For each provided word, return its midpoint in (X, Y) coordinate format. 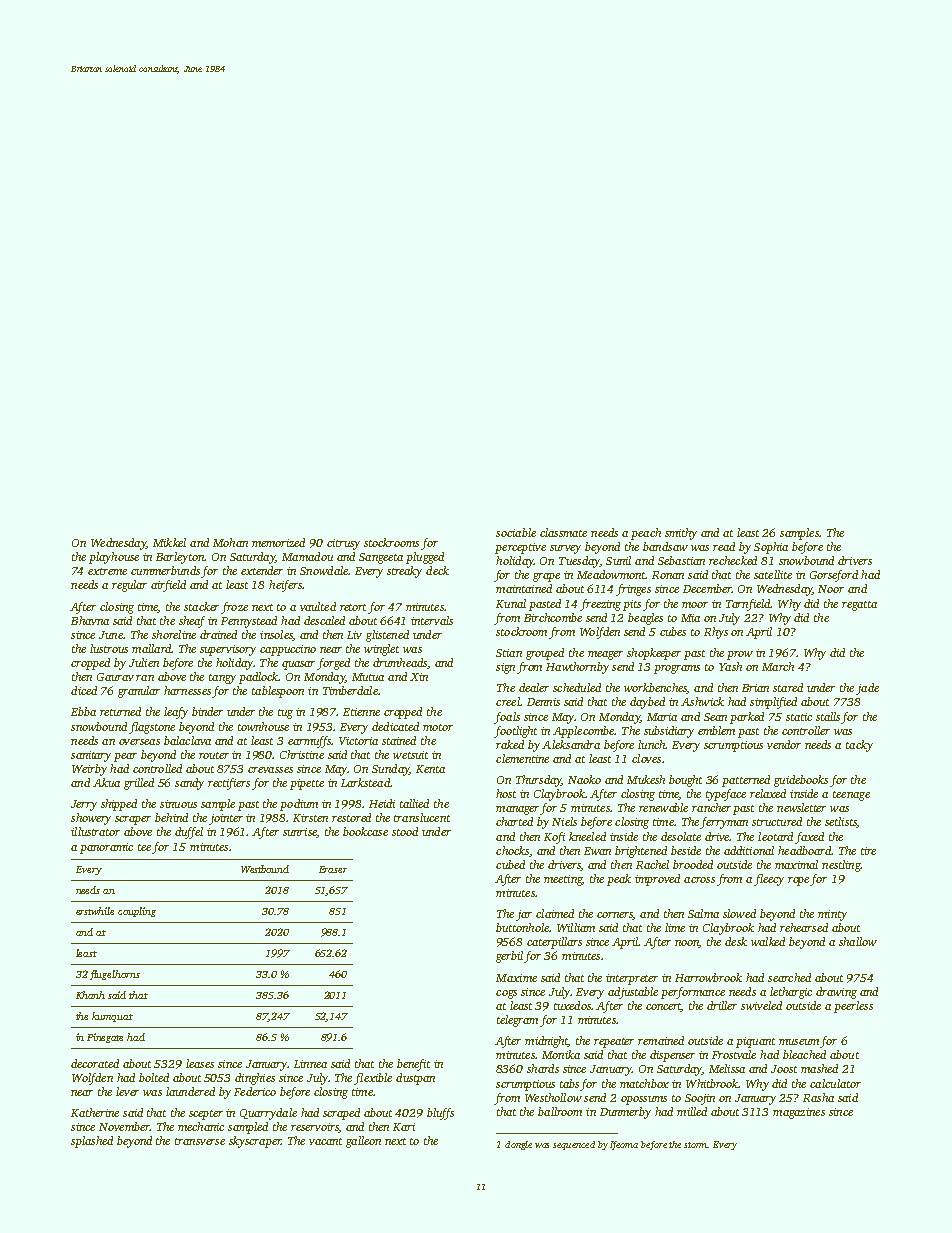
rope (799, 881)
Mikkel (169, 542)
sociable (516, 532)
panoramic (106, 848)
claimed (555, 913)
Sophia (771, 548)
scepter (206, 1115)
